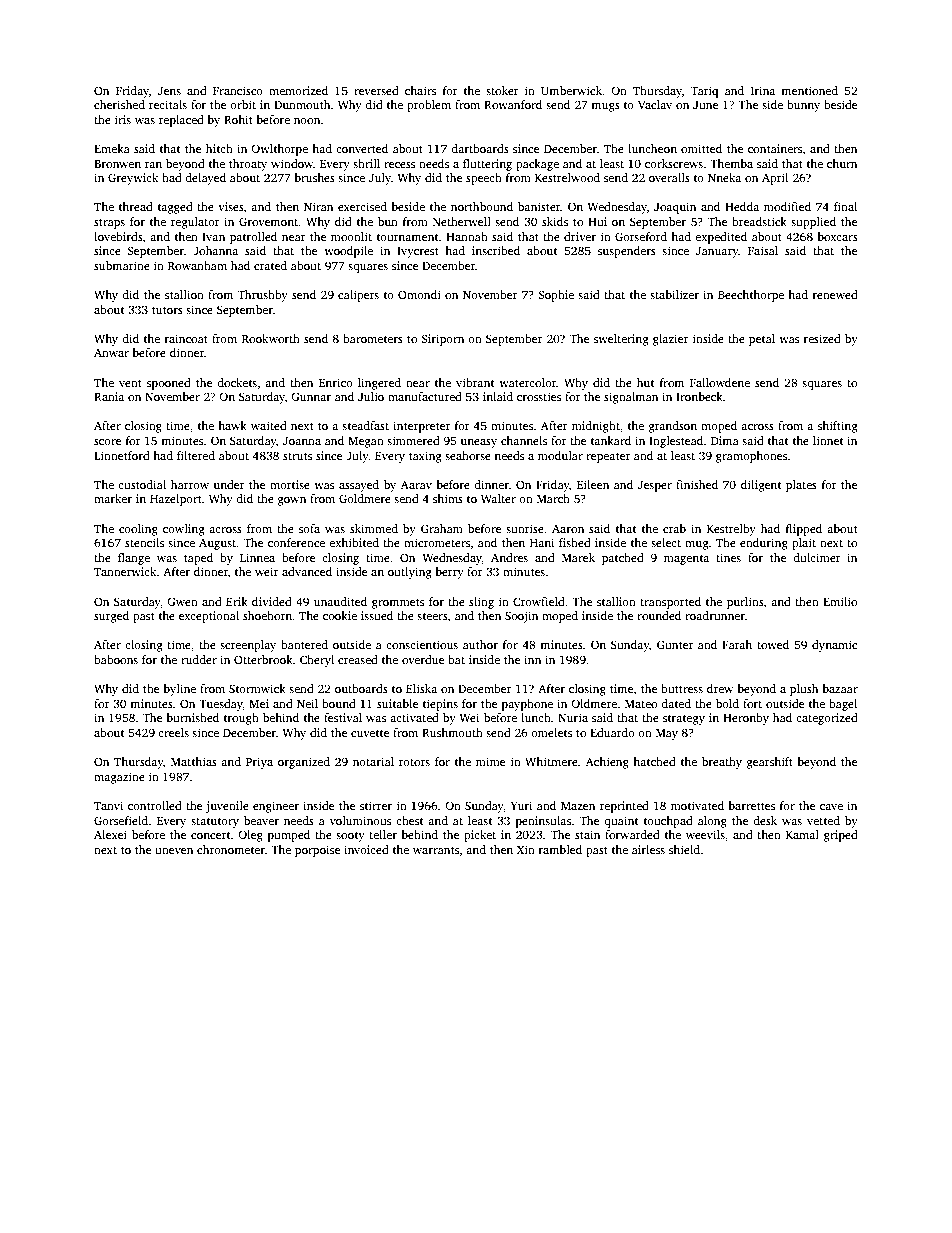  Describe the element at coordinates (801, 486) in the screenshot. I see `plates` at that location.
